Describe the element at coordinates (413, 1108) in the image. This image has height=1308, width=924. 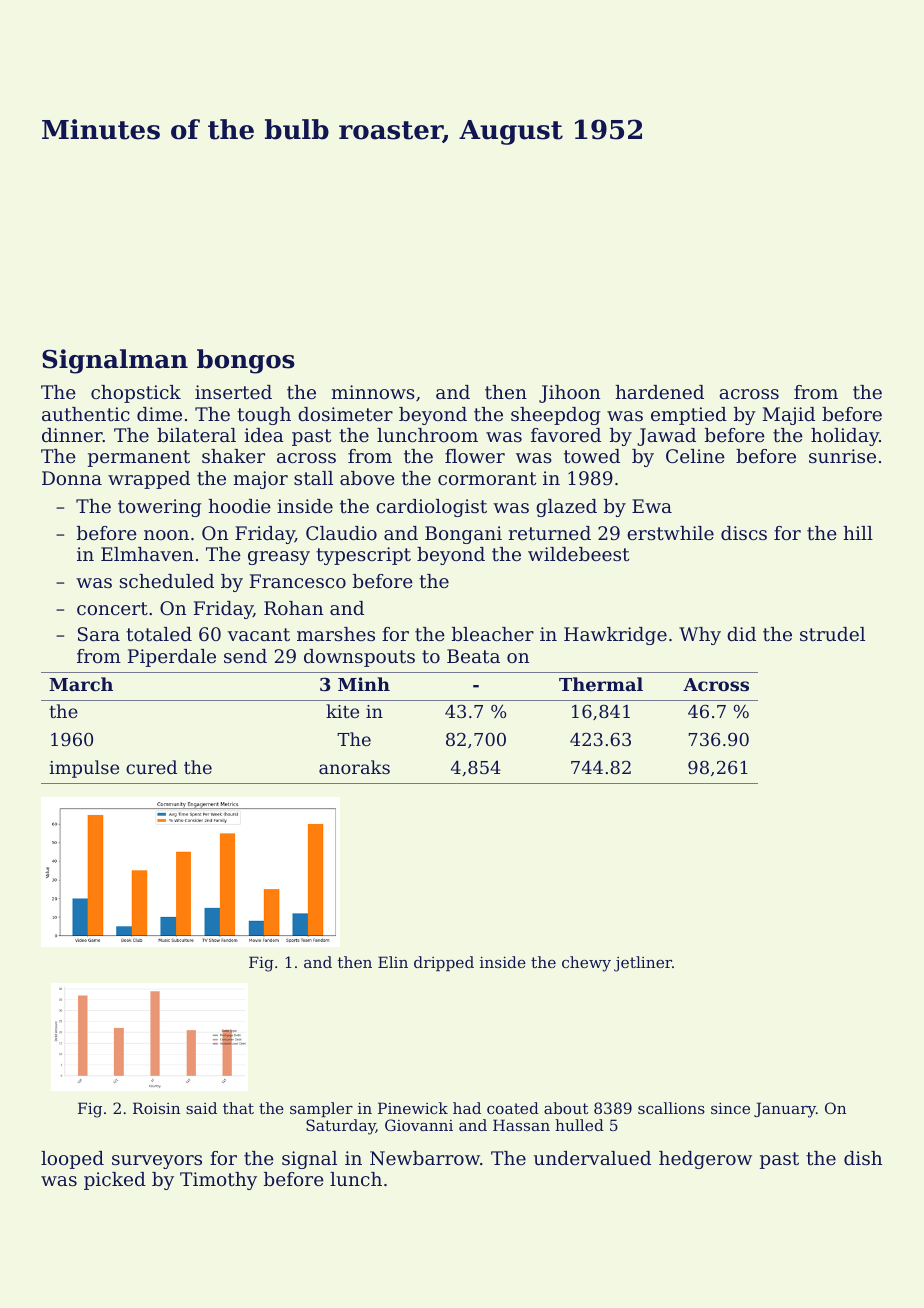
I see `Pinewick` at that location.
